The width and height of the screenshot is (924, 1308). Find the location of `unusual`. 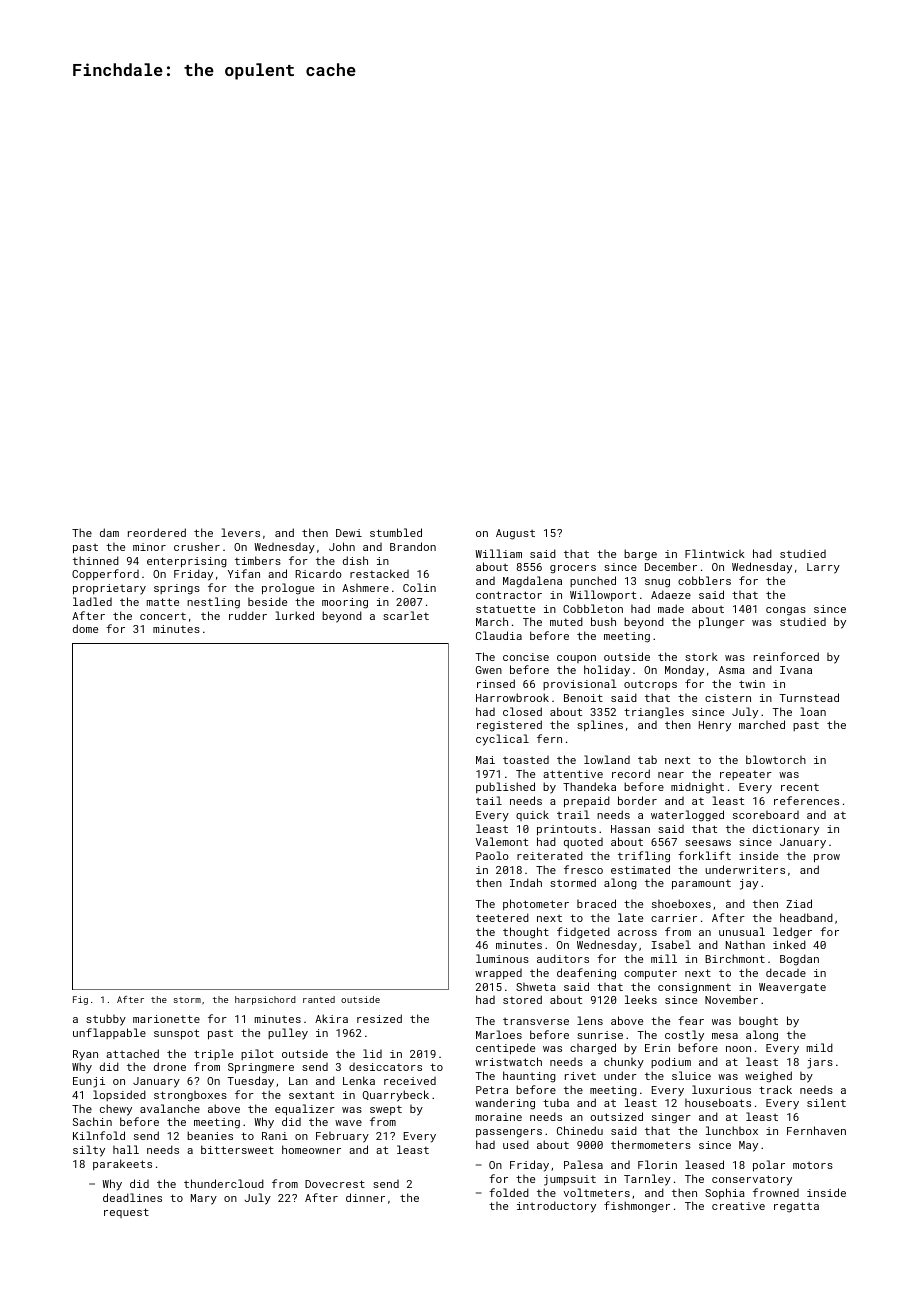

unusual is located at coordinates (742, 931).
